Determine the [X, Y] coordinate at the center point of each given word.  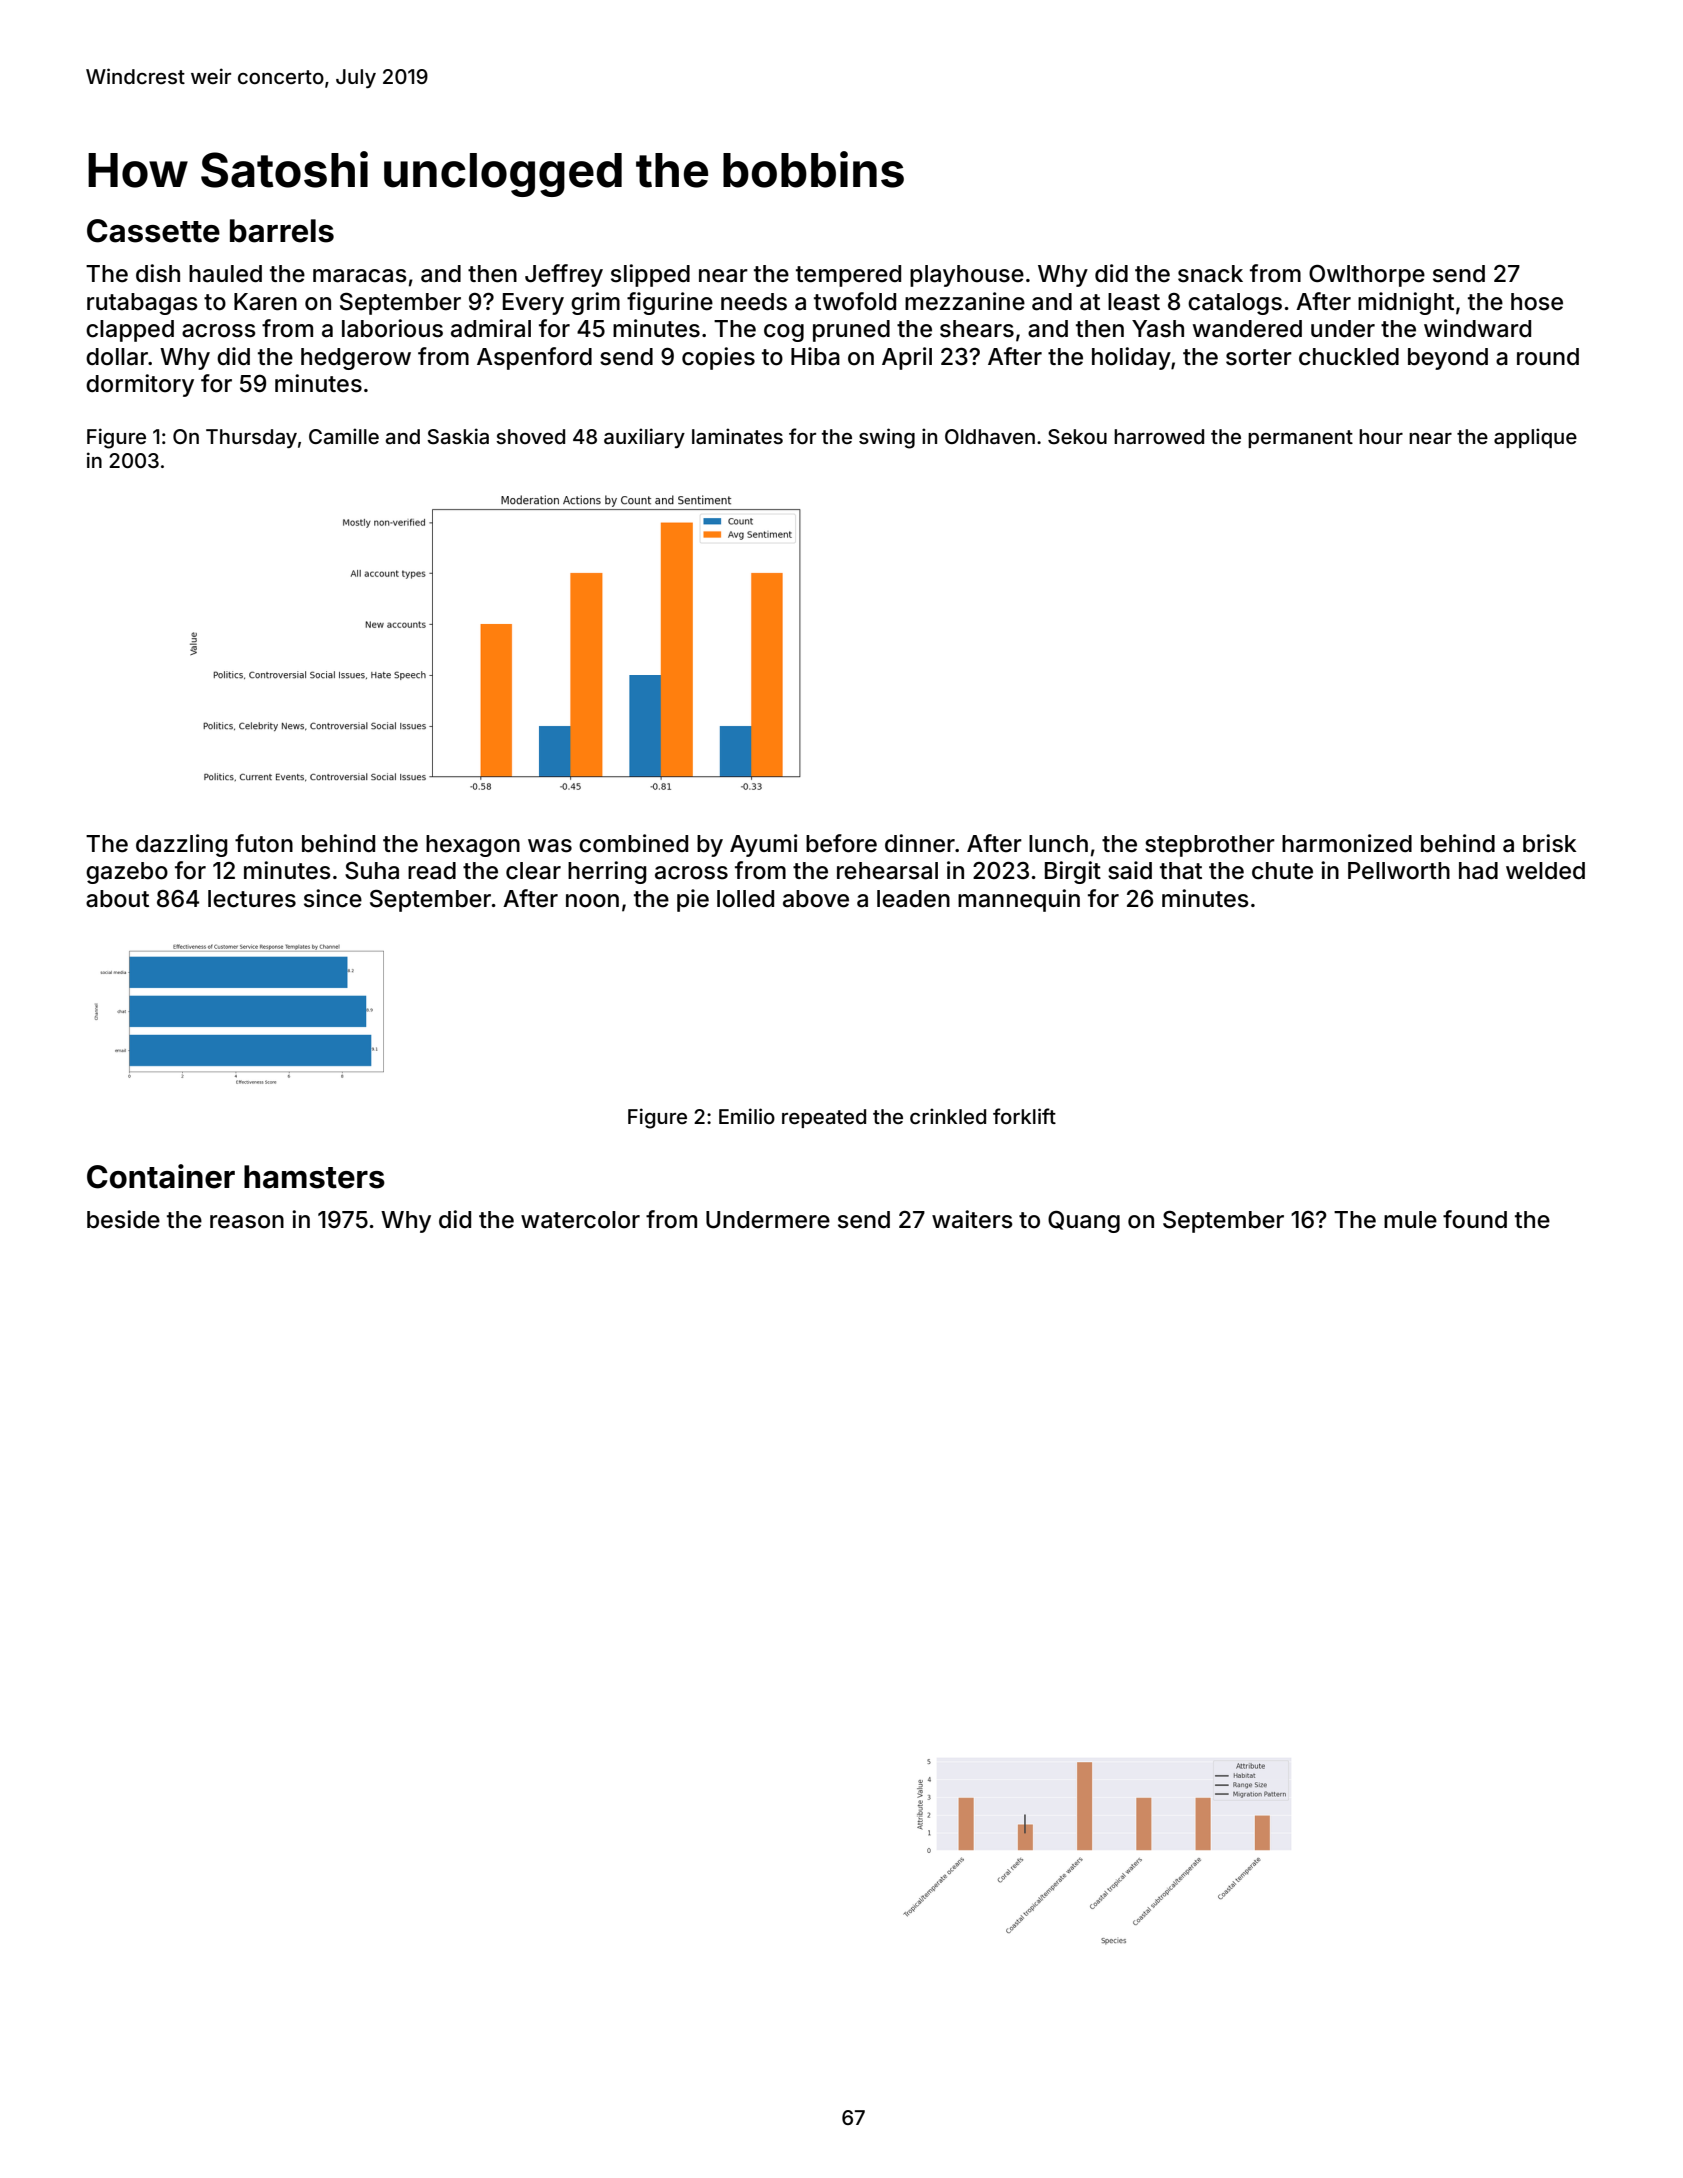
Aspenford [534, 358]
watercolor [580, 1220]
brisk [1549, 843]
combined [633, 843]
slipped [650, 275]
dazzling [181, 845]
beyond [1448, 359]
